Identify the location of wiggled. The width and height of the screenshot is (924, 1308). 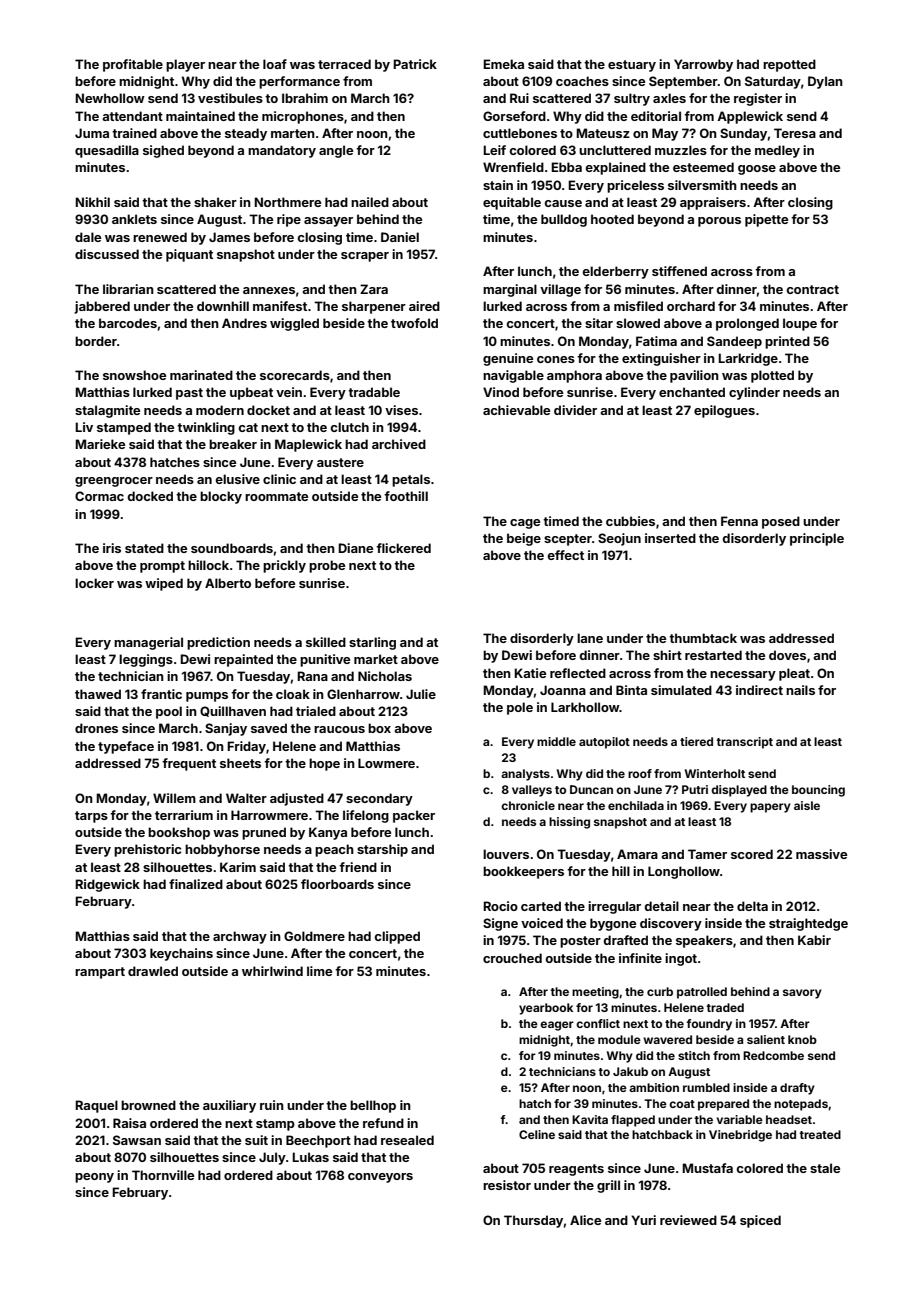
(294, 324).
